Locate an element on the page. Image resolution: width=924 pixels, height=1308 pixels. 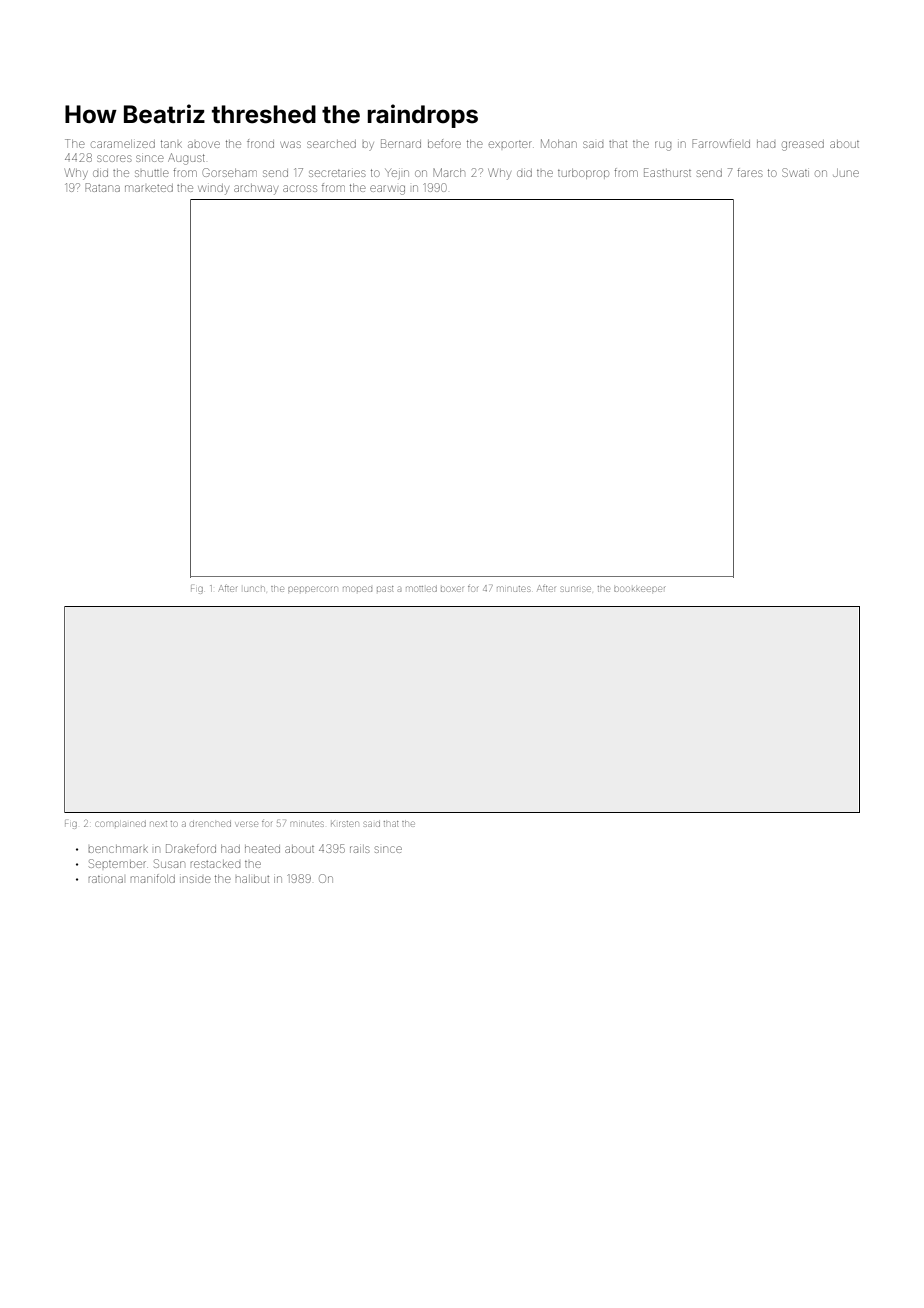
bookkeeper is located at coordinates (639, 589).
